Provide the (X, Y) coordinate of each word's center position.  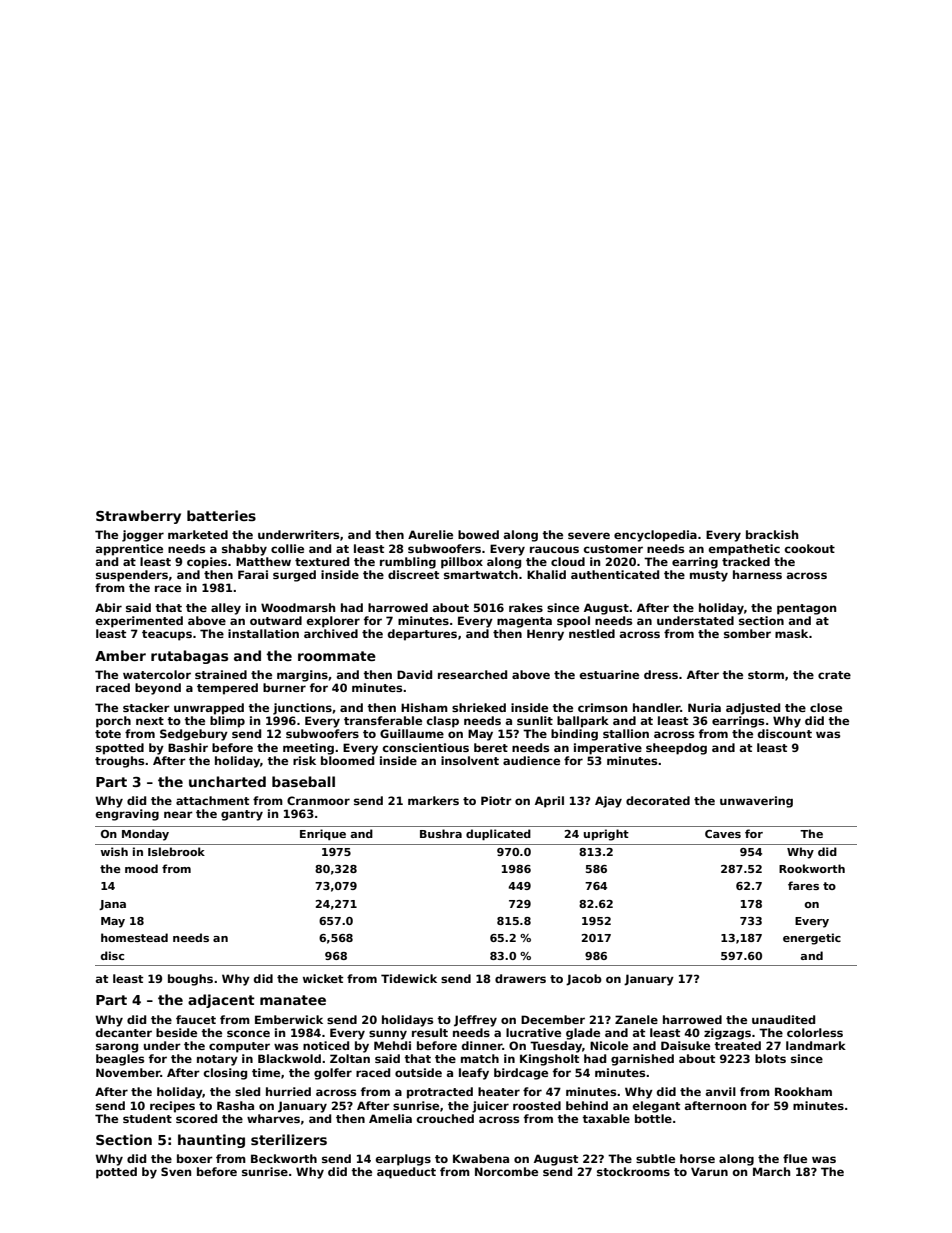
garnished (642, 1060)
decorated (658, 800)
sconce (248, 1033)
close (826, 707)
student (147, 1118)
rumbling (408, 563)
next (150, 721)
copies (207, 563)
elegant (656, 1107)
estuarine (609, 674)
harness (757, 574)
